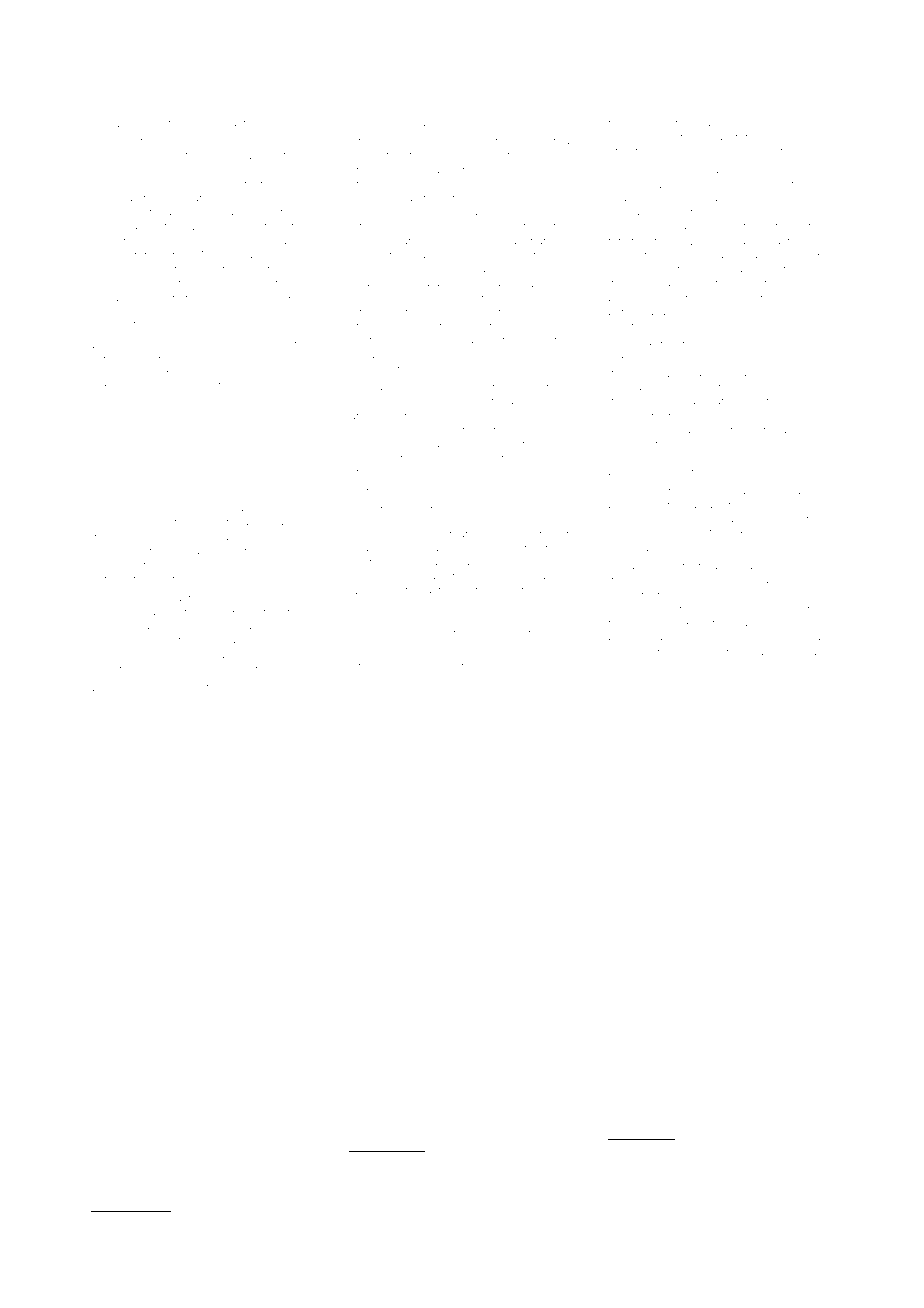  Describe the element at coordinates (697, 653) in the document. I see `daughter` at that location.
